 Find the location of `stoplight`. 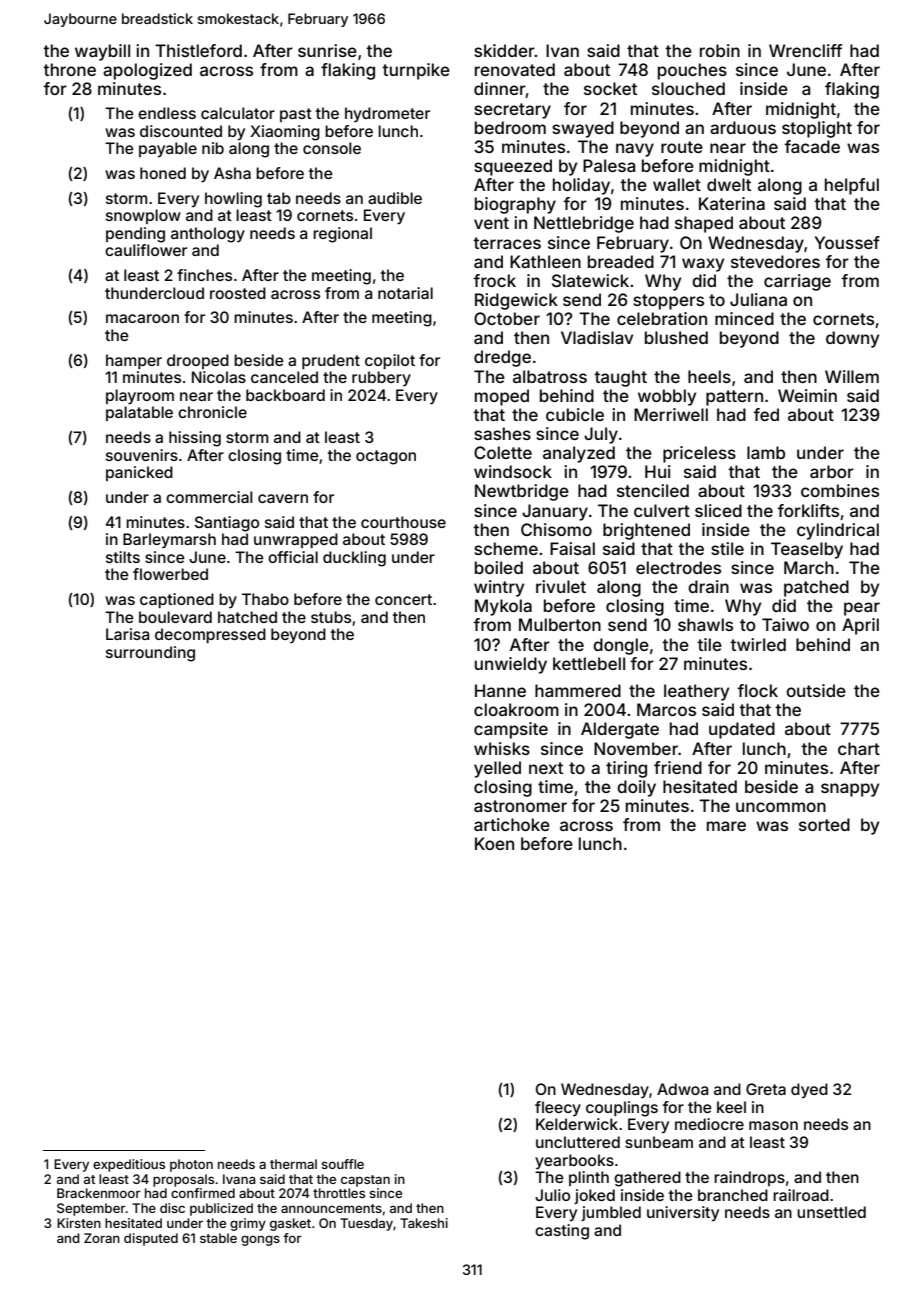

stoplight is located at coordinates (817, 129).
